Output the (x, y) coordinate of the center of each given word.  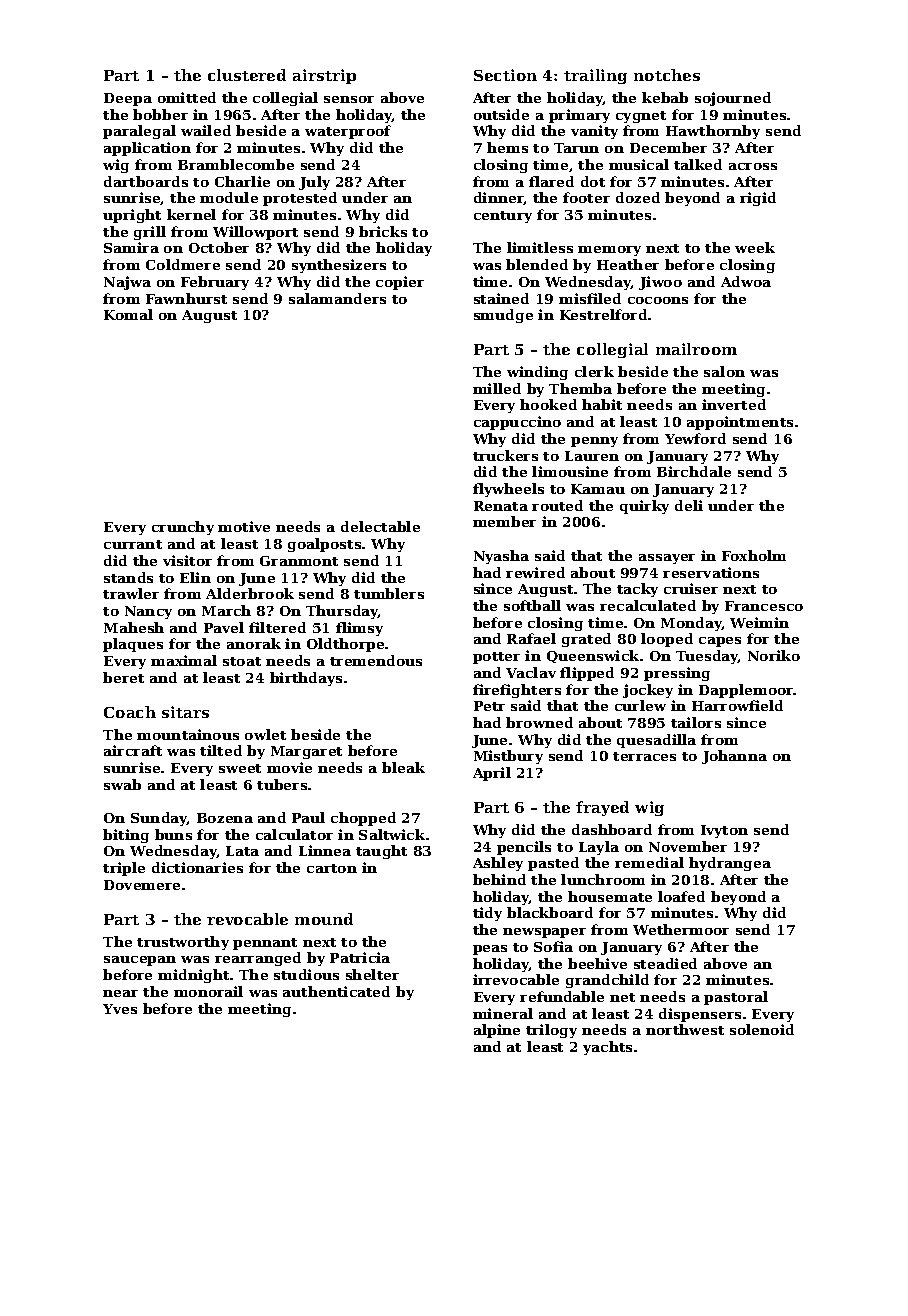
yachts (607, 1048)
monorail (208, 991)
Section (505, 75)
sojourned (733, 99)
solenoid (762, 1029)
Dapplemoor (746, 691)
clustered (247, 75)
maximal (184, 660)
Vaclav (531, 672)
